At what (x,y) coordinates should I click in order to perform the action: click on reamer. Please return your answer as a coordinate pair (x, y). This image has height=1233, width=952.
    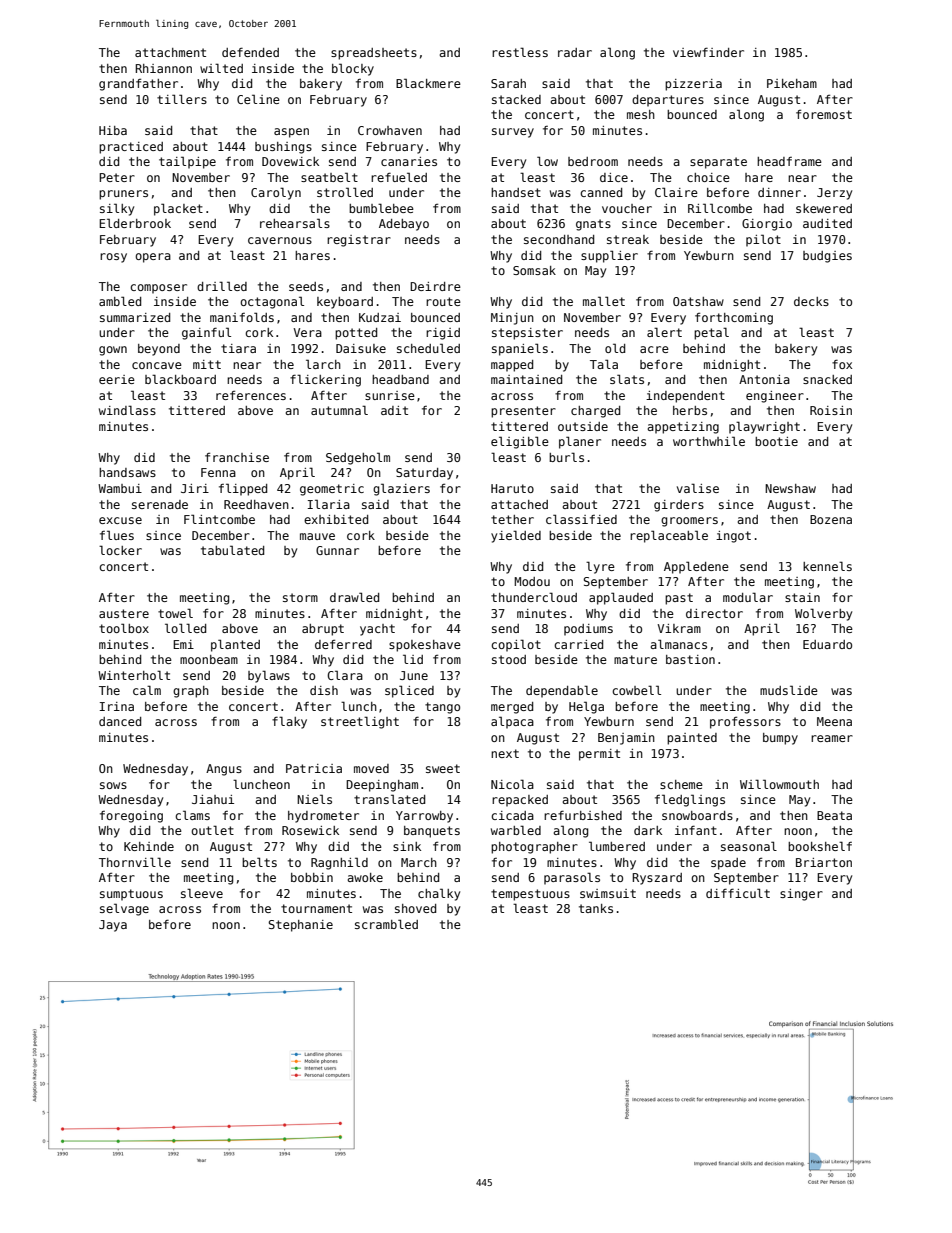
    Looking at the image, I should click on (832, 738).
